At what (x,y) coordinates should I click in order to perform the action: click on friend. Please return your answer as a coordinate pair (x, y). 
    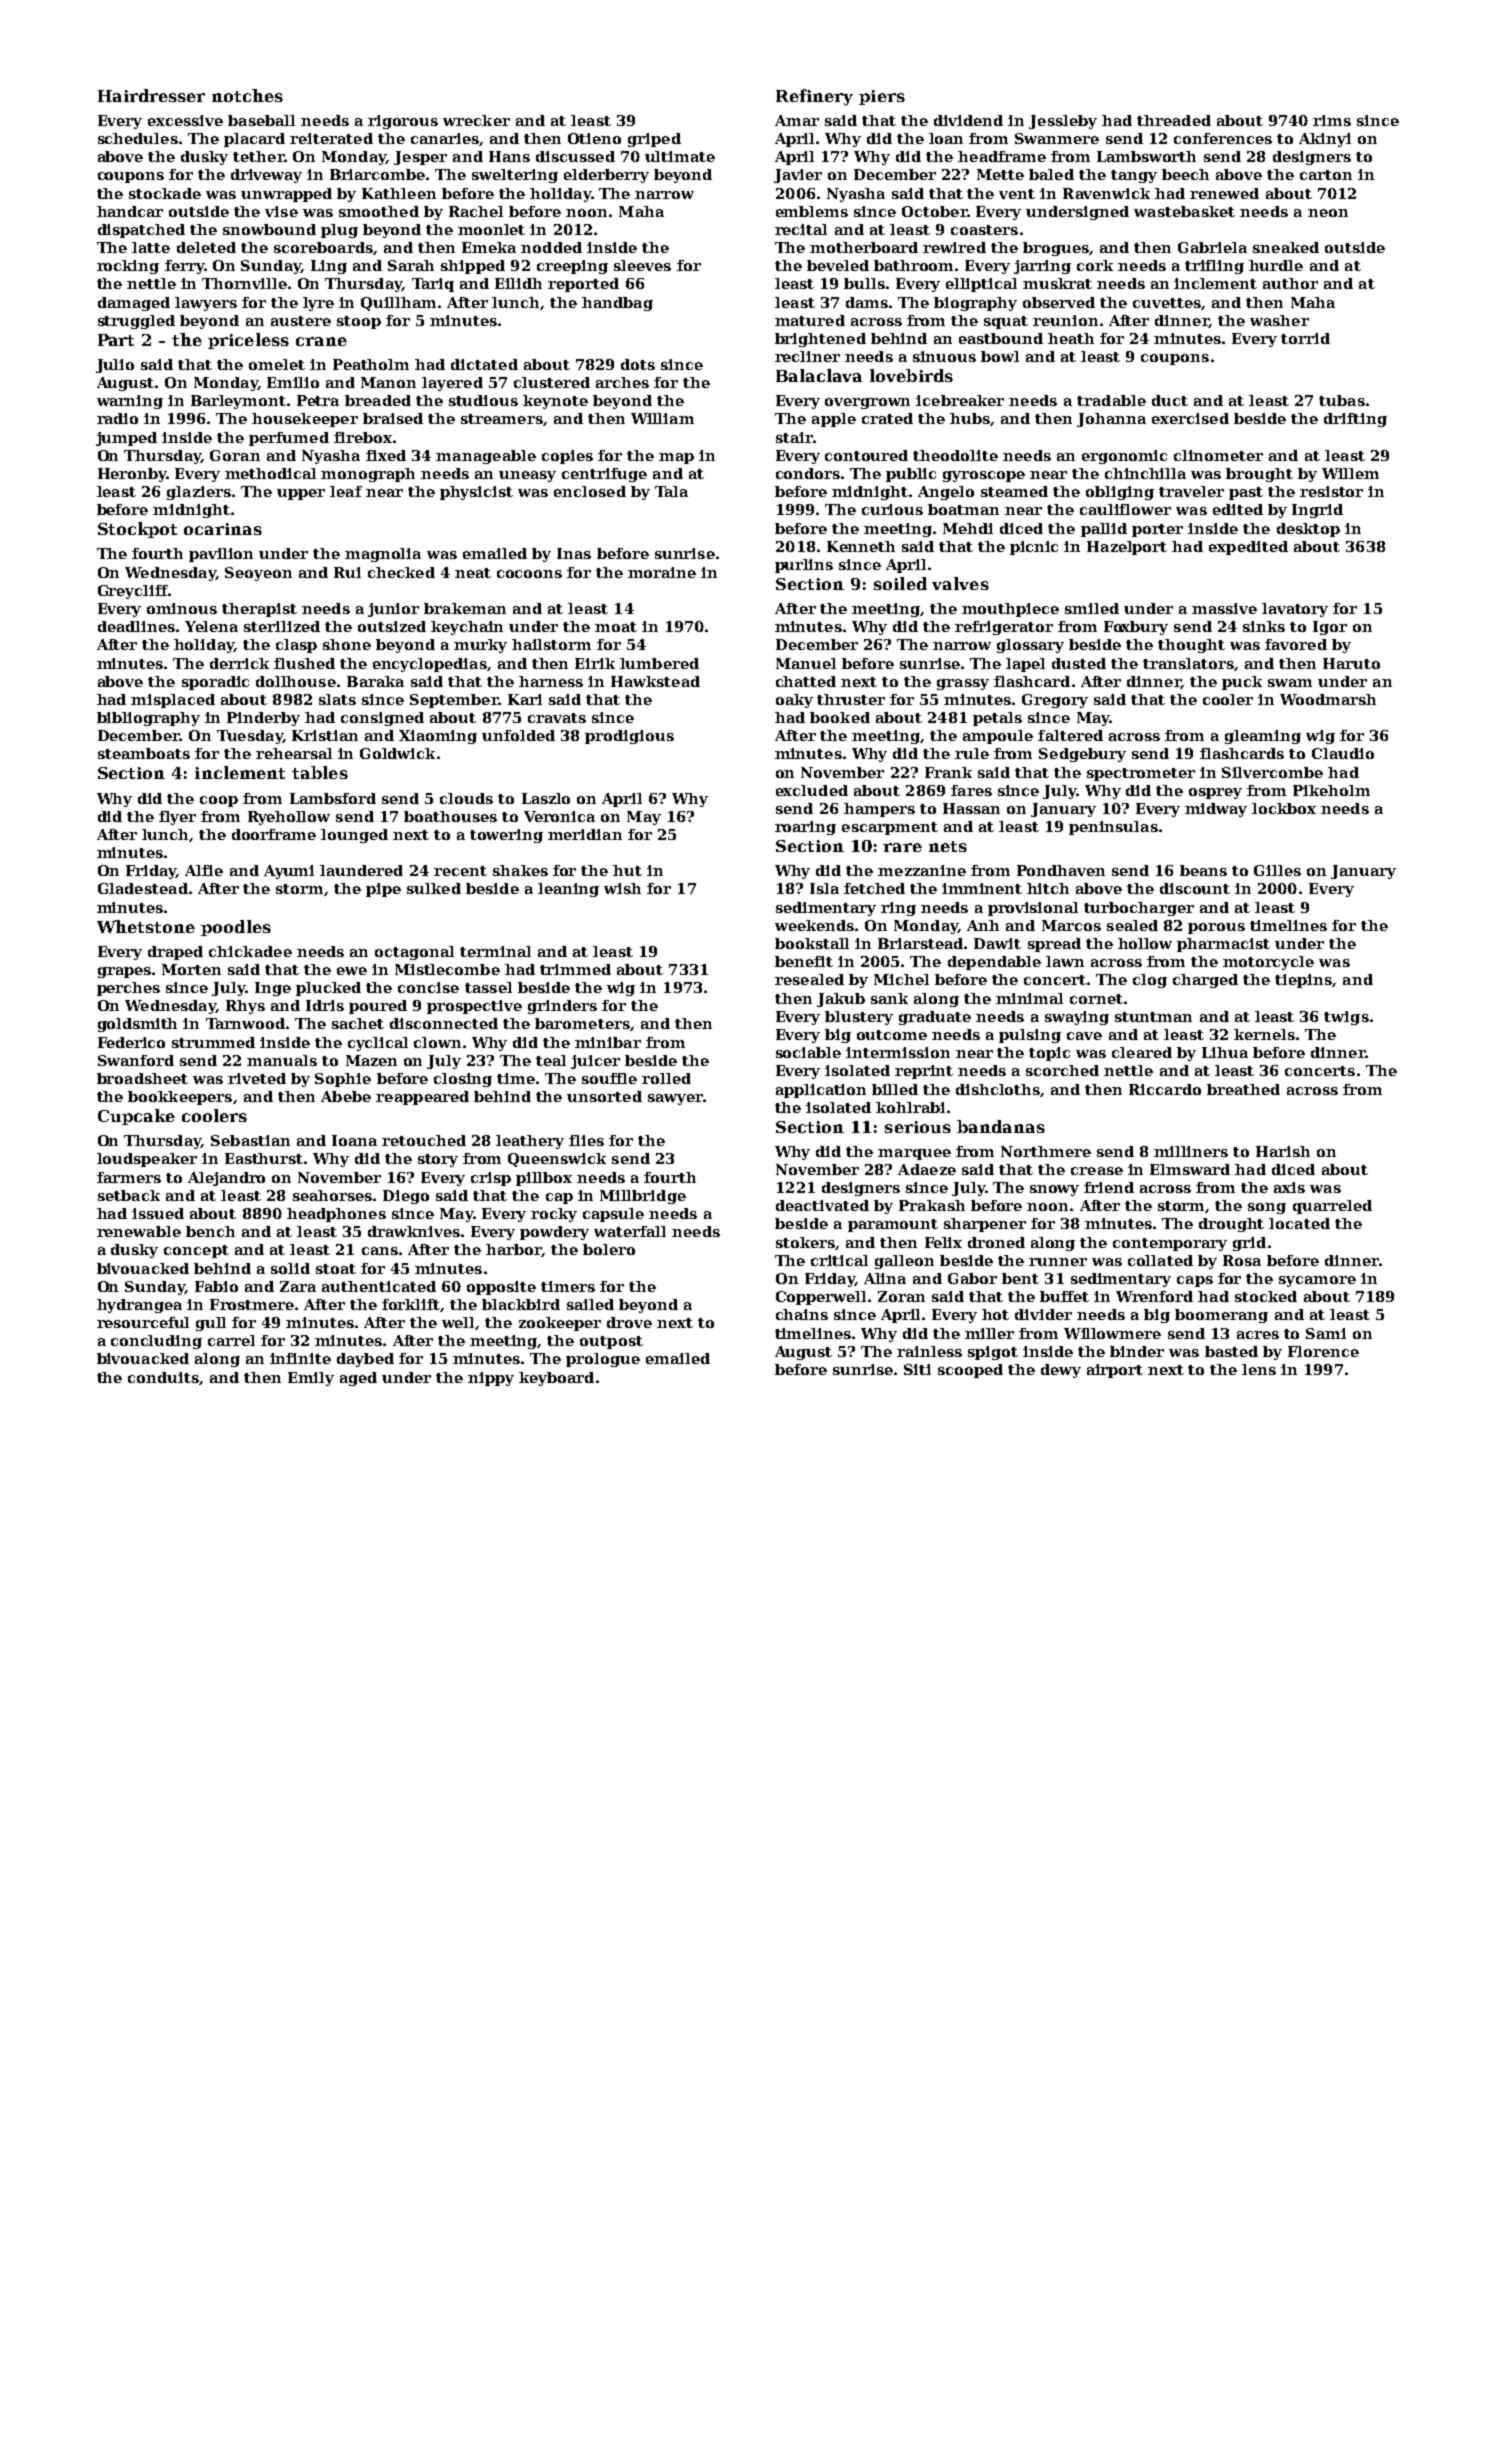
    Looking at the image, I should click on (1109, 1187).
